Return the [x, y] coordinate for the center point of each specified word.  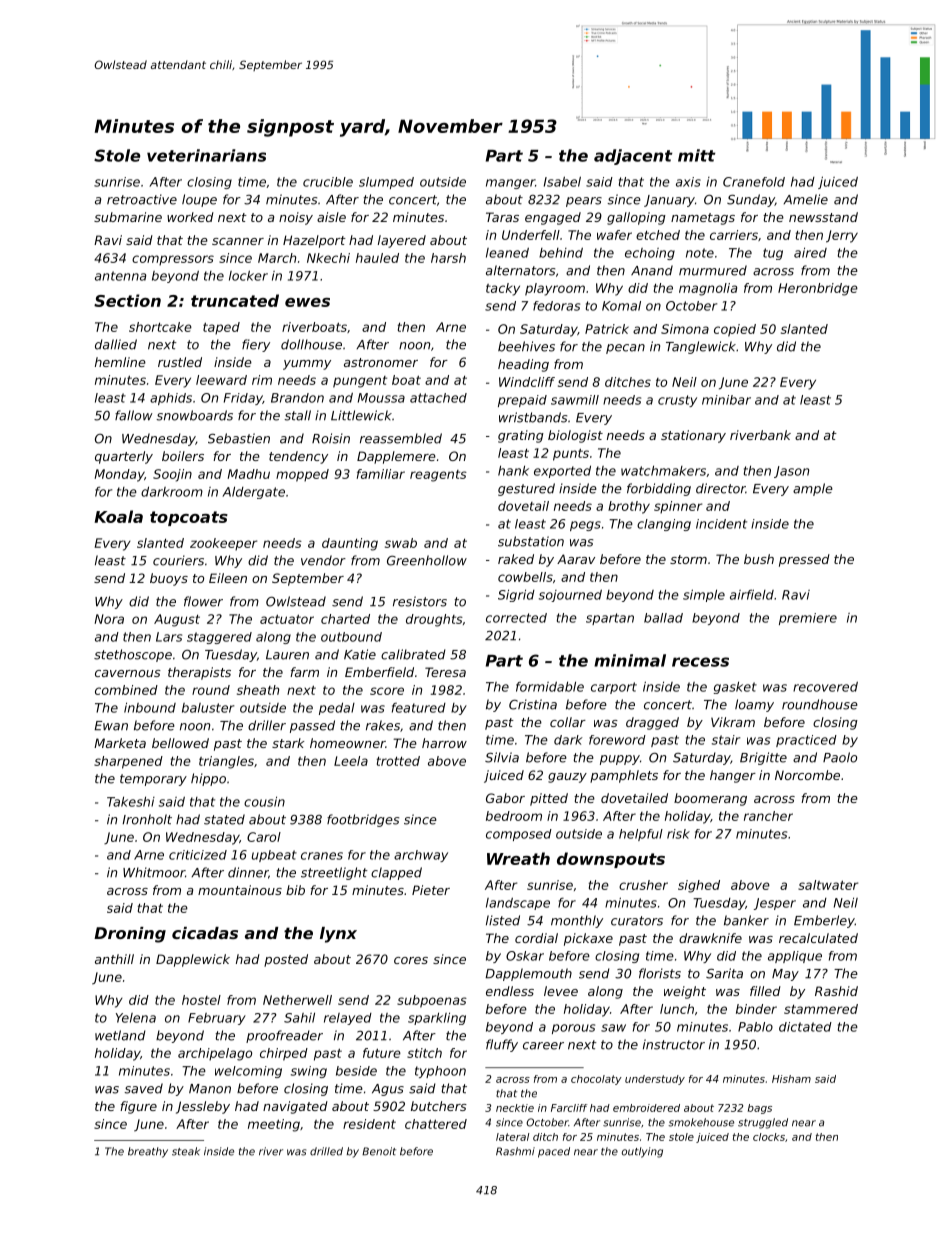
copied [735, 330]
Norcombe [807, 775]
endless [510, 991]
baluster [208, 708]
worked [190, 217]
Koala [118, 516]
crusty [677, 401]
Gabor [505, 798]
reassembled [401, 438]
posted [286, 960]
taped [221, 328]
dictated [805, 1027]
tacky [503, 289]
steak [186, 1151]
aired [810, 253]
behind [561, 253]
